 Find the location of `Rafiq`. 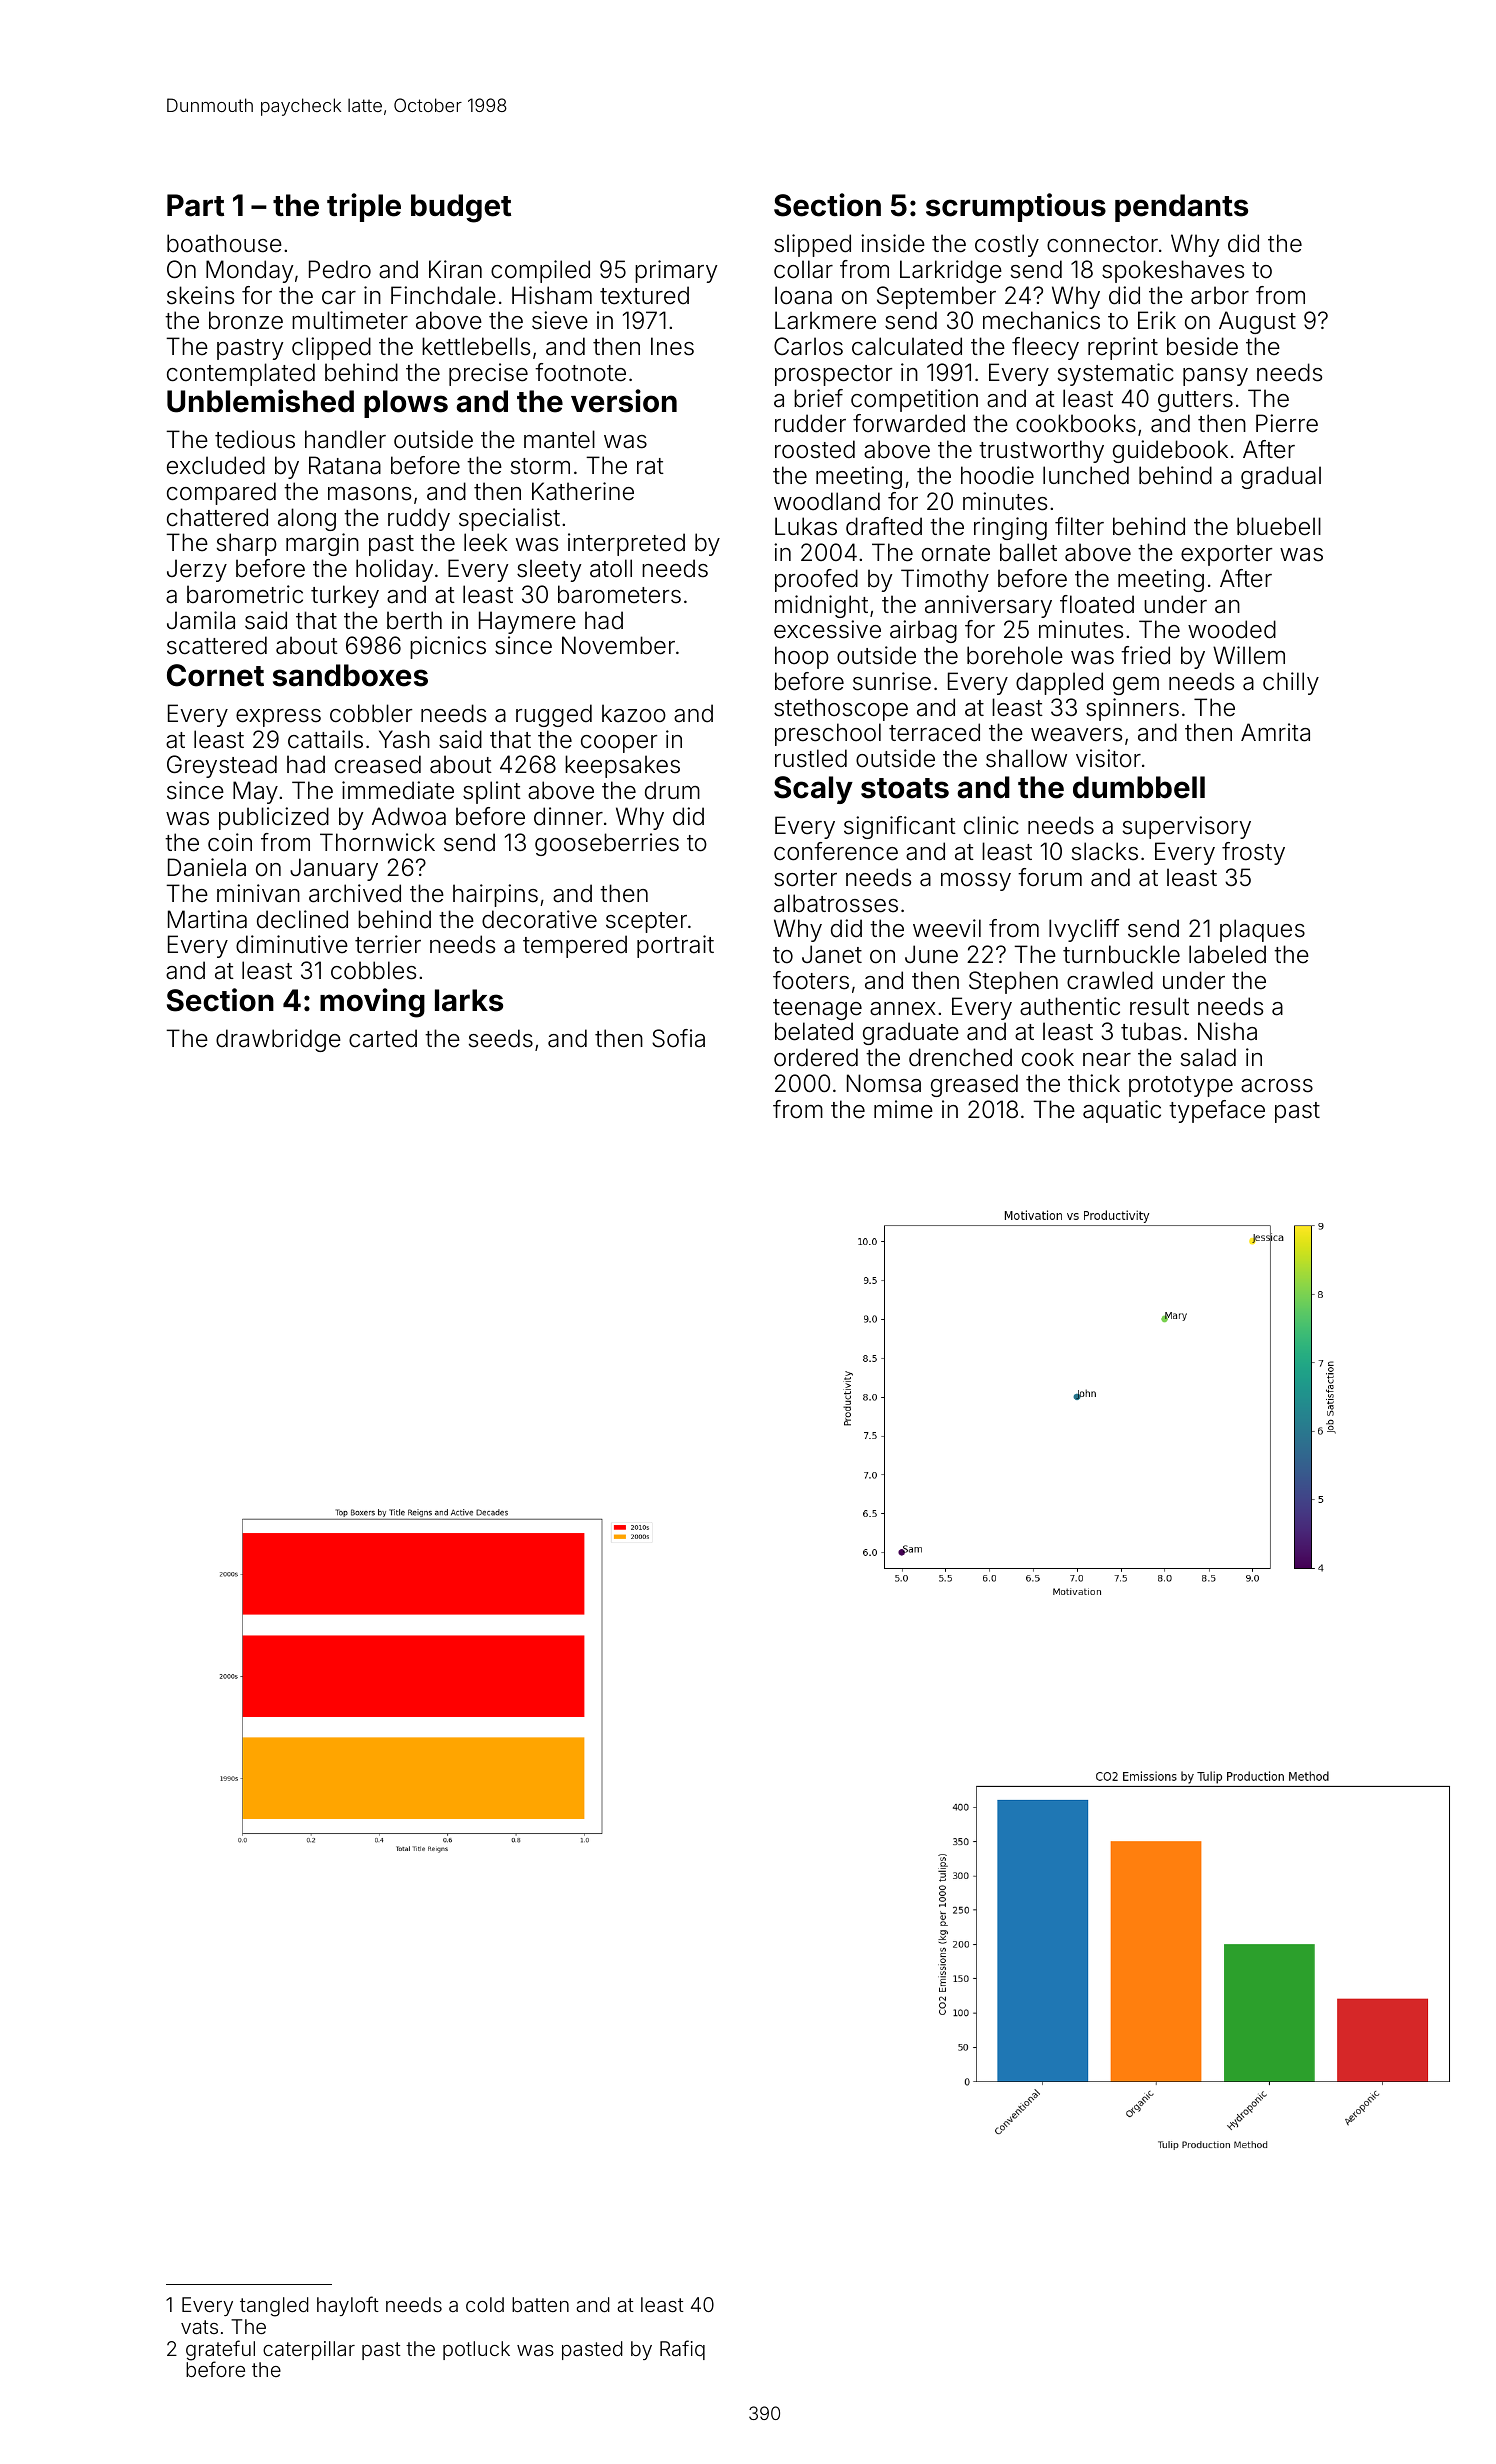

Rafiq is located at coordinates (682, 2350).
